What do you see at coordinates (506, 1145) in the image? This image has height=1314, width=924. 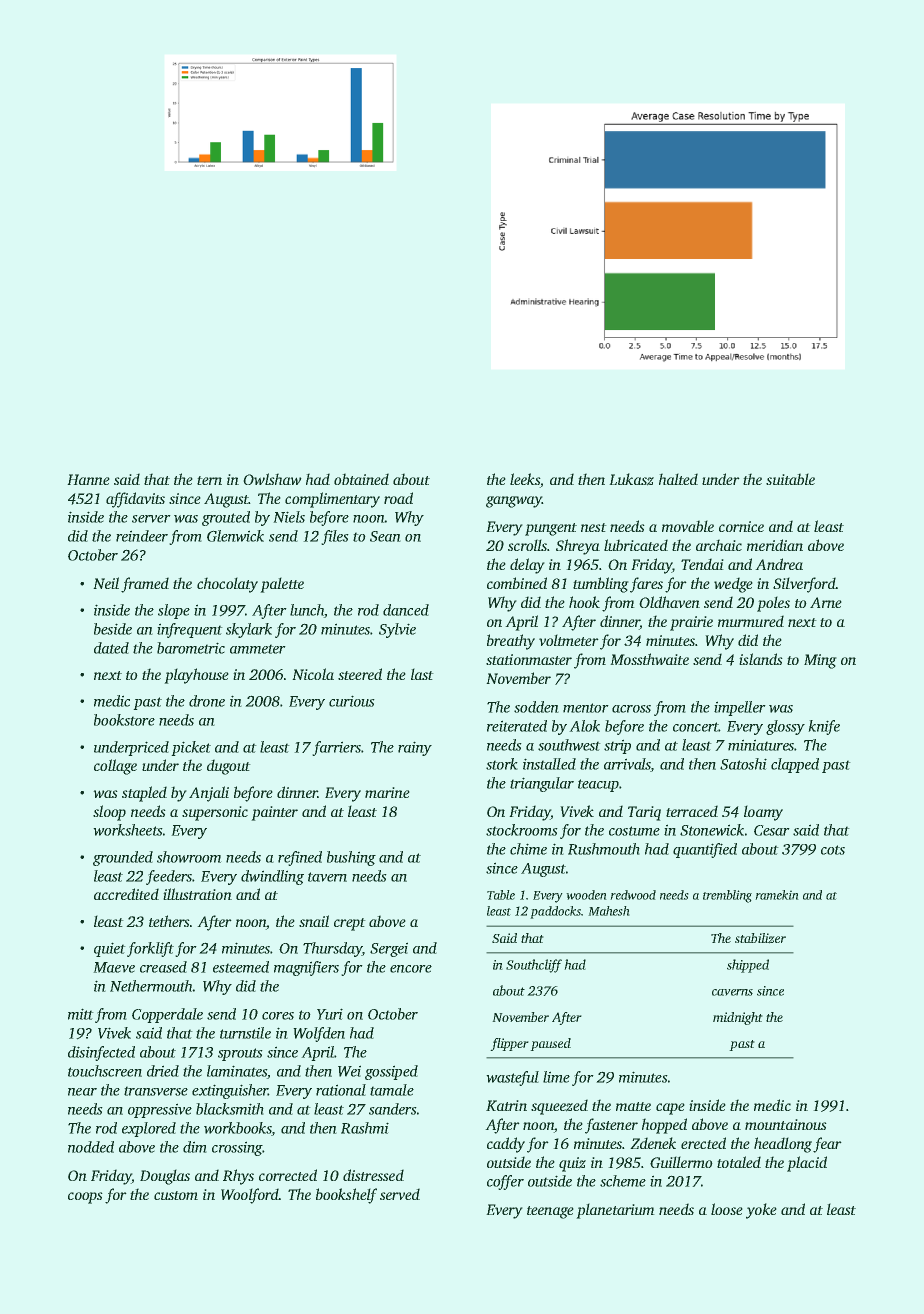 I see `caddy` at bounding box center [506, 1145].
